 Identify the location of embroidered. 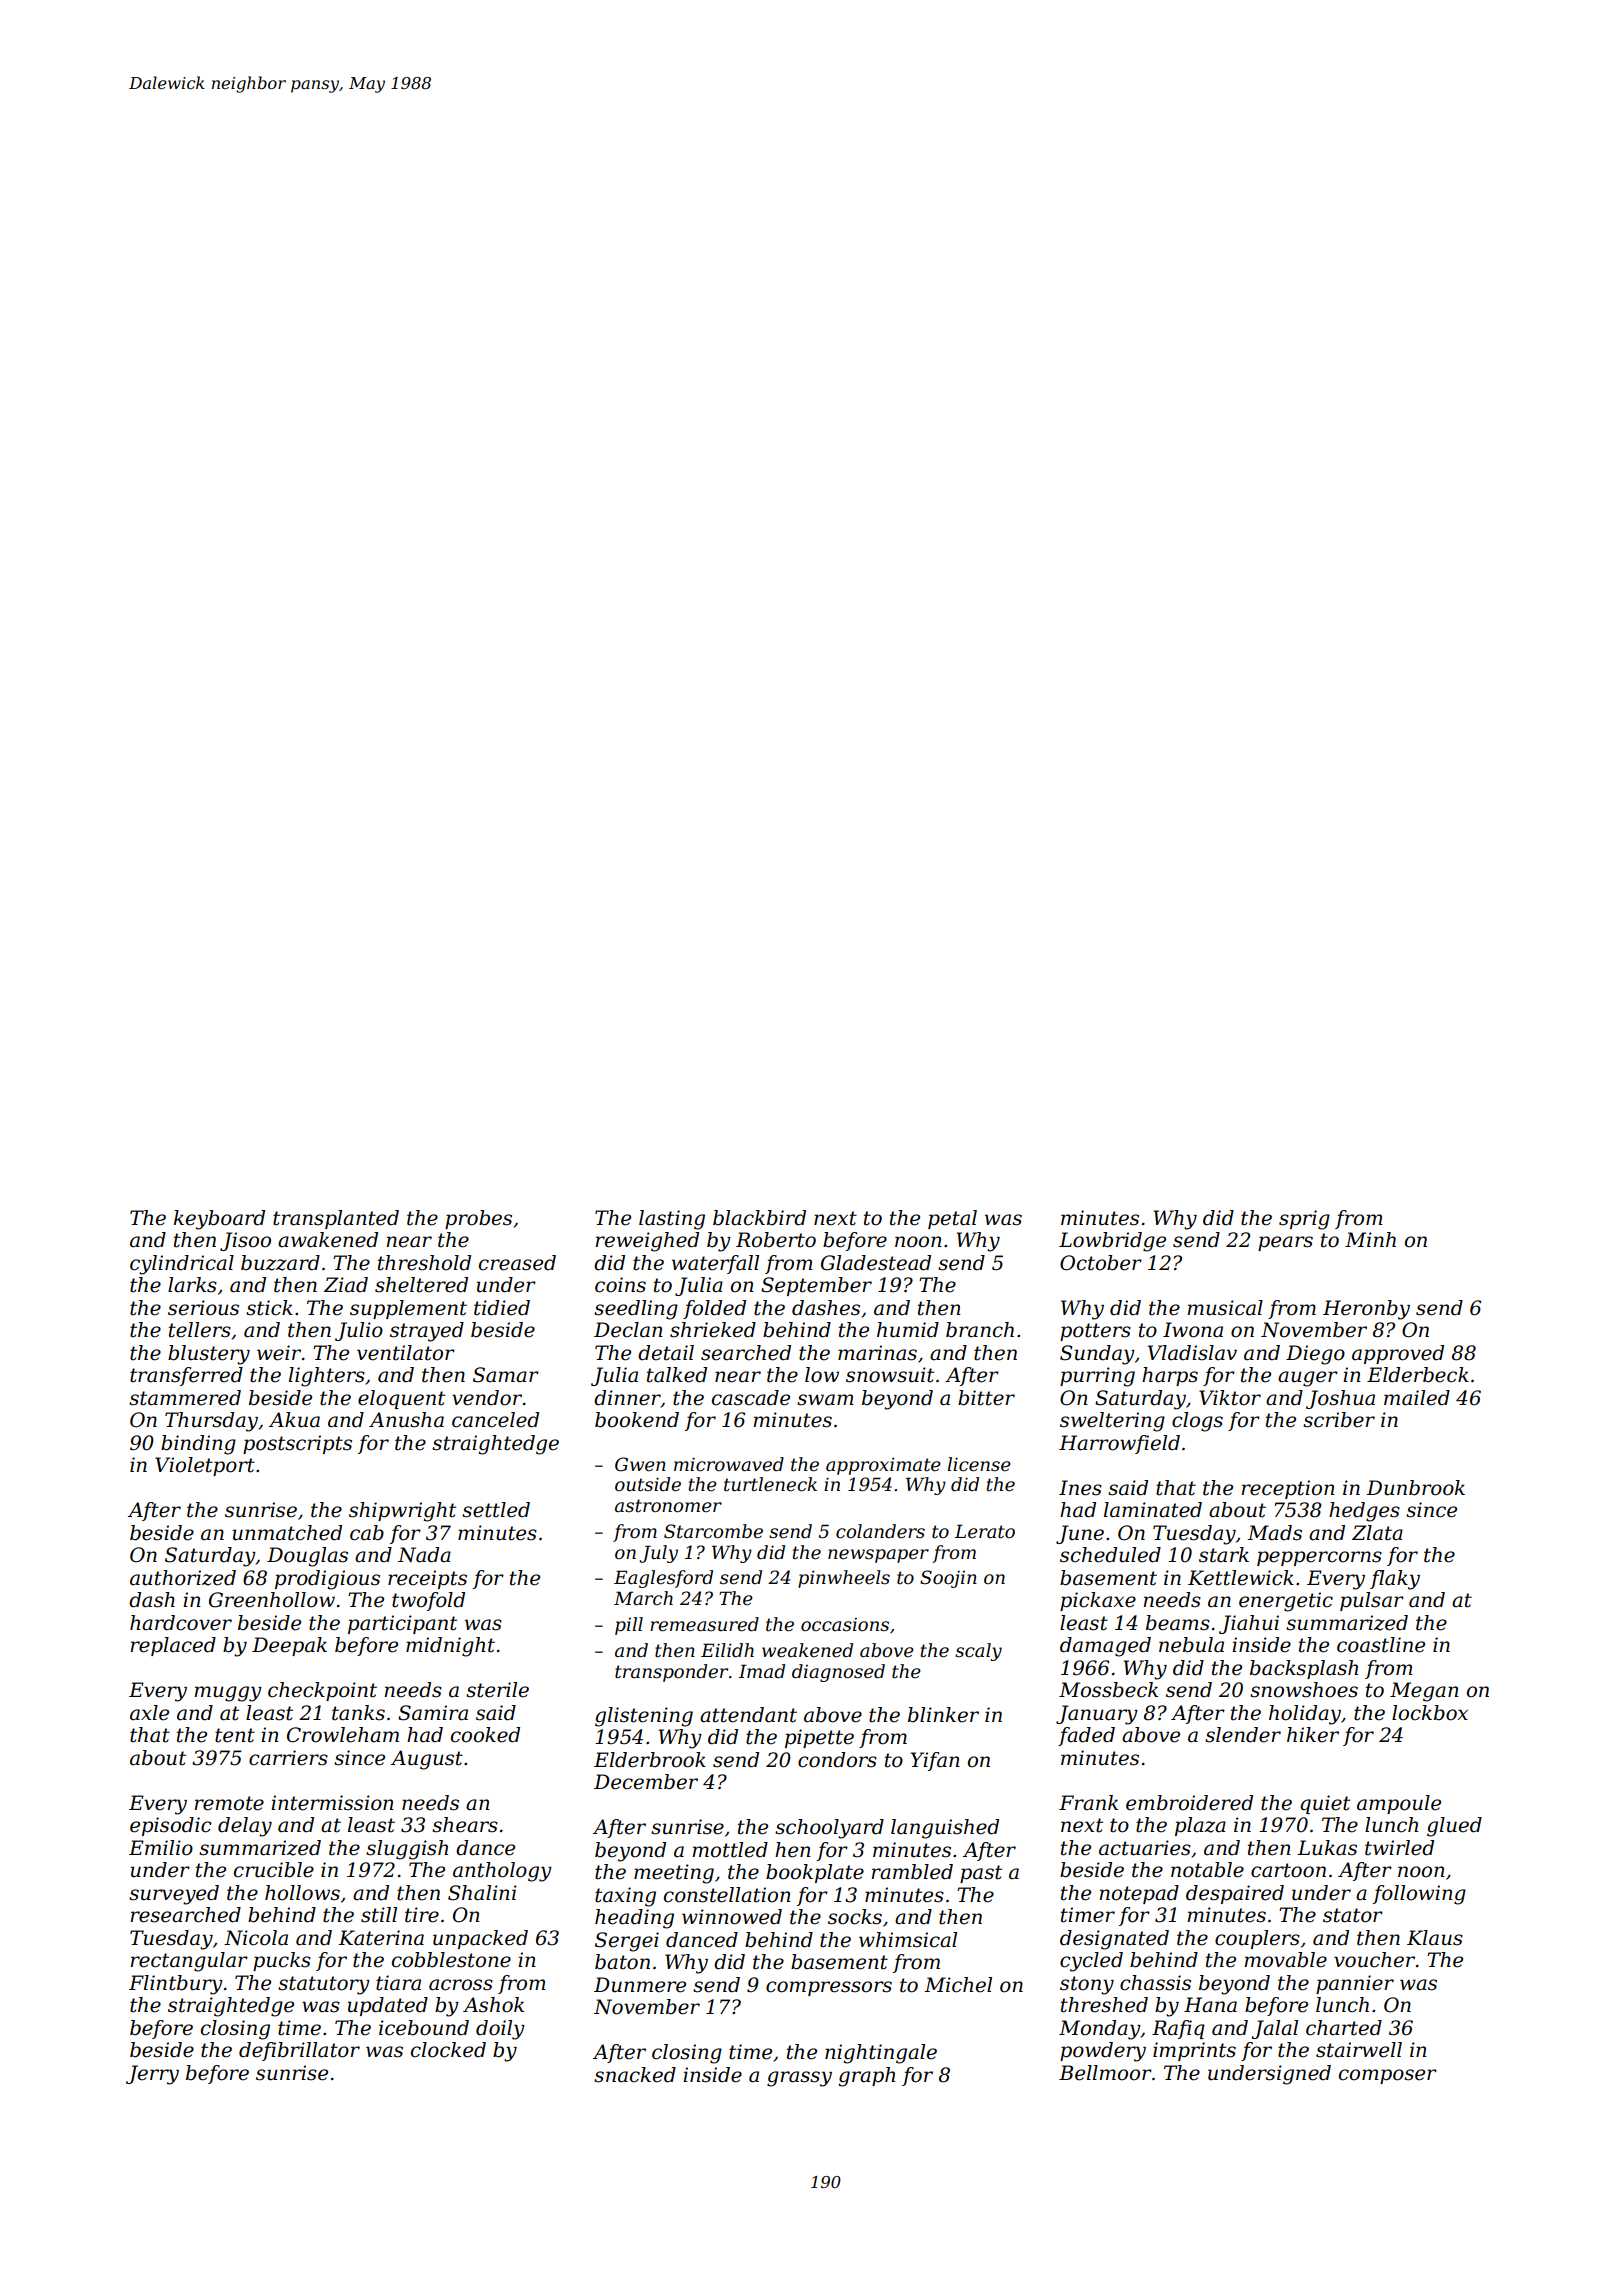
(1189, 1803).
